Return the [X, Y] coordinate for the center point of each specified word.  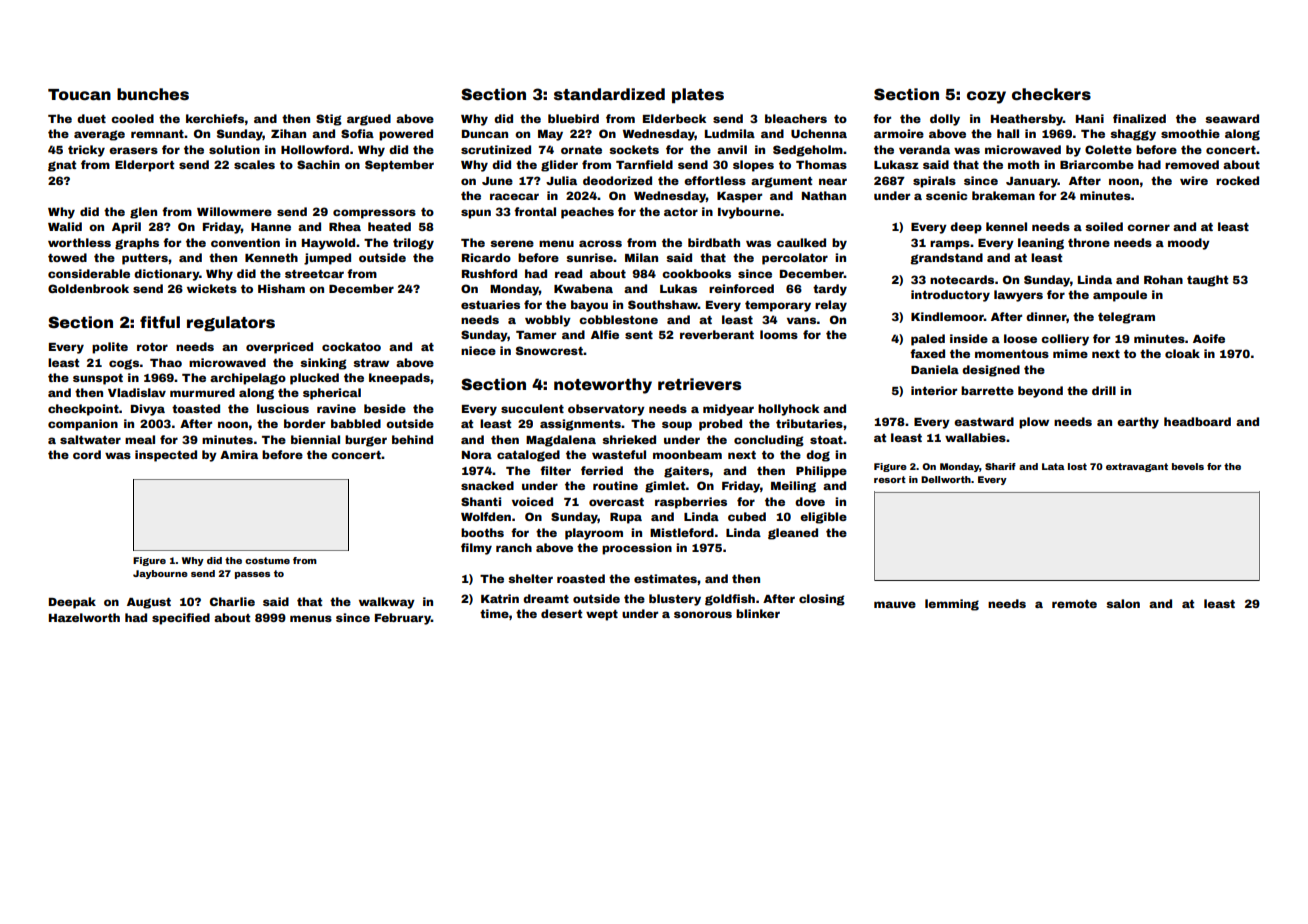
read [568, 273]
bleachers [796, 118]
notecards [962, 279]
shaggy [1133, 135]
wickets [212, 288]
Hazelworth [84, 617]
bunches [153, 94]
